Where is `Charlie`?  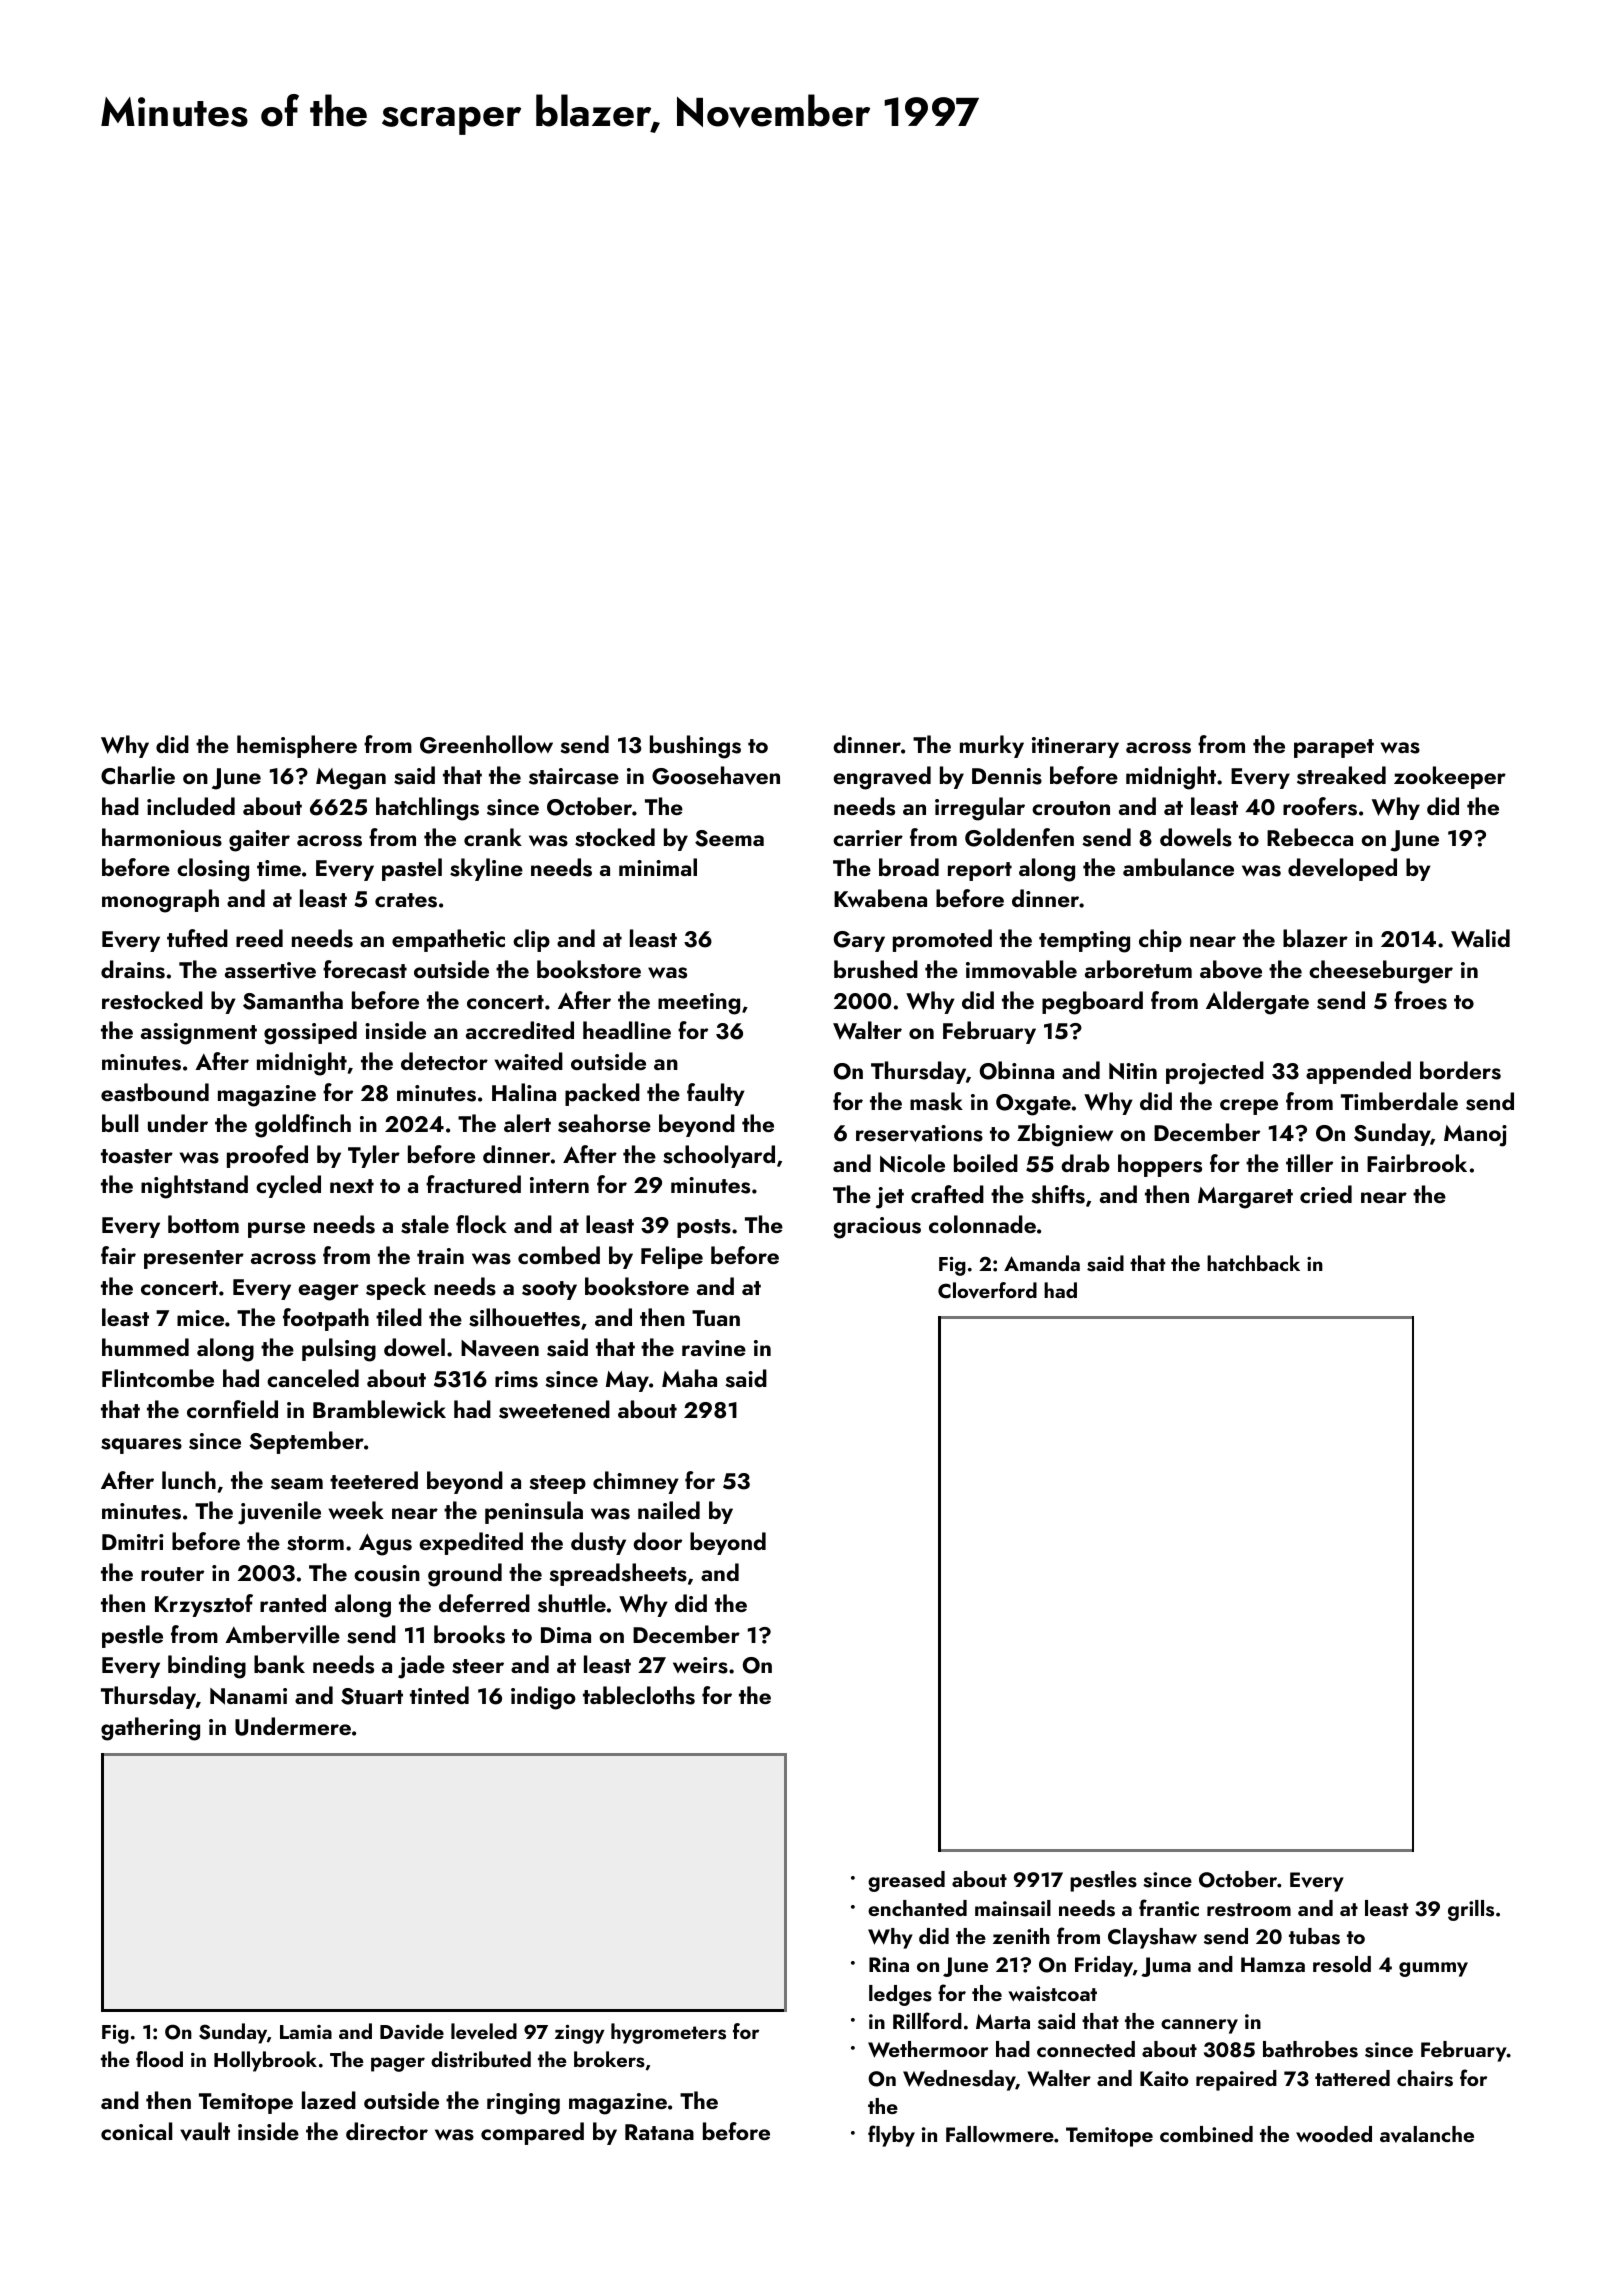
Charlie is located at coordinates (138, 775).
